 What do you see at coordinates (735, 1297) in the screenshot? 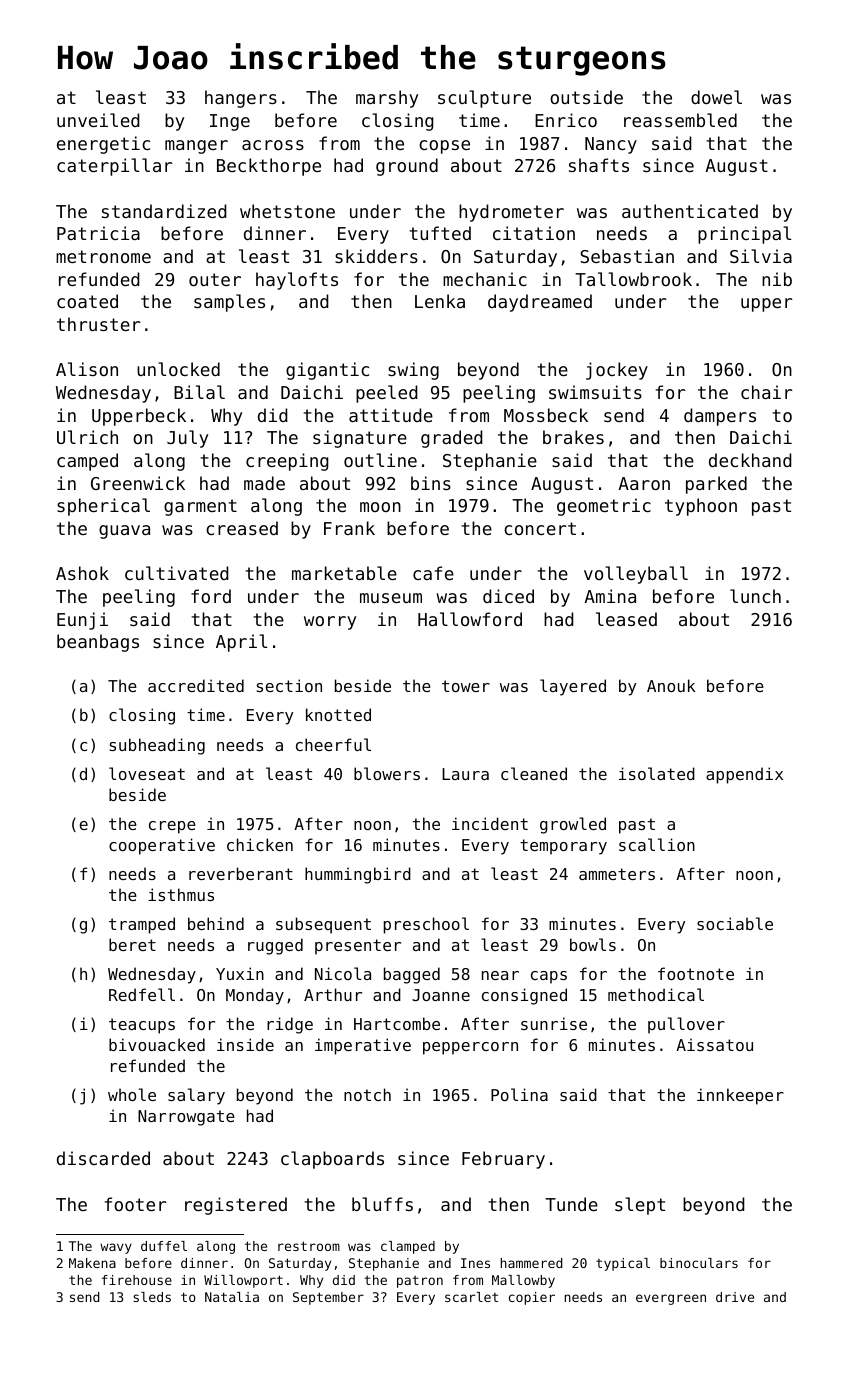
I see `drive` at bounding box center [735, 1297].
